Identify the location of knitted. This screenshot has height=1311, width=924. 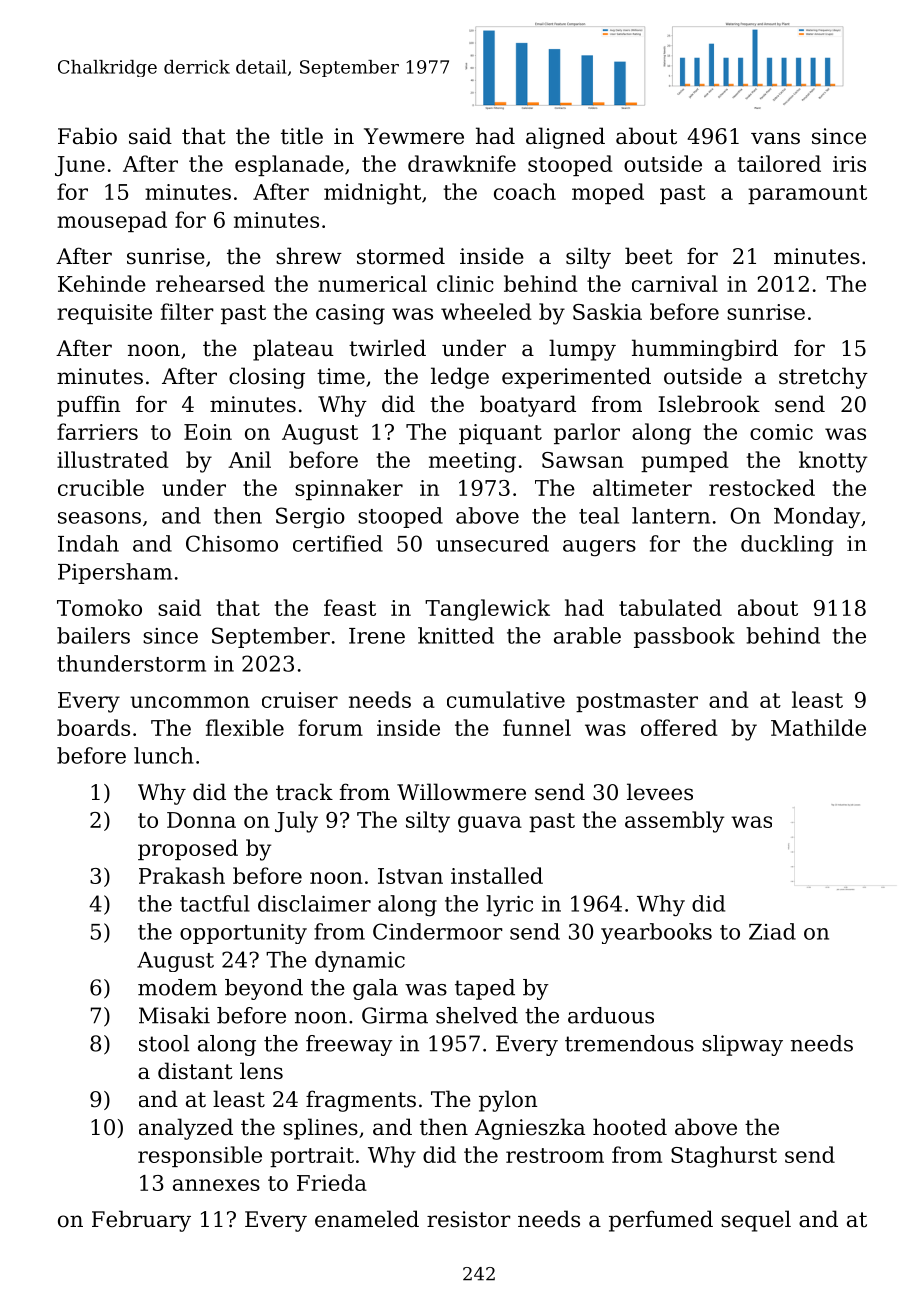
(456, 635).
